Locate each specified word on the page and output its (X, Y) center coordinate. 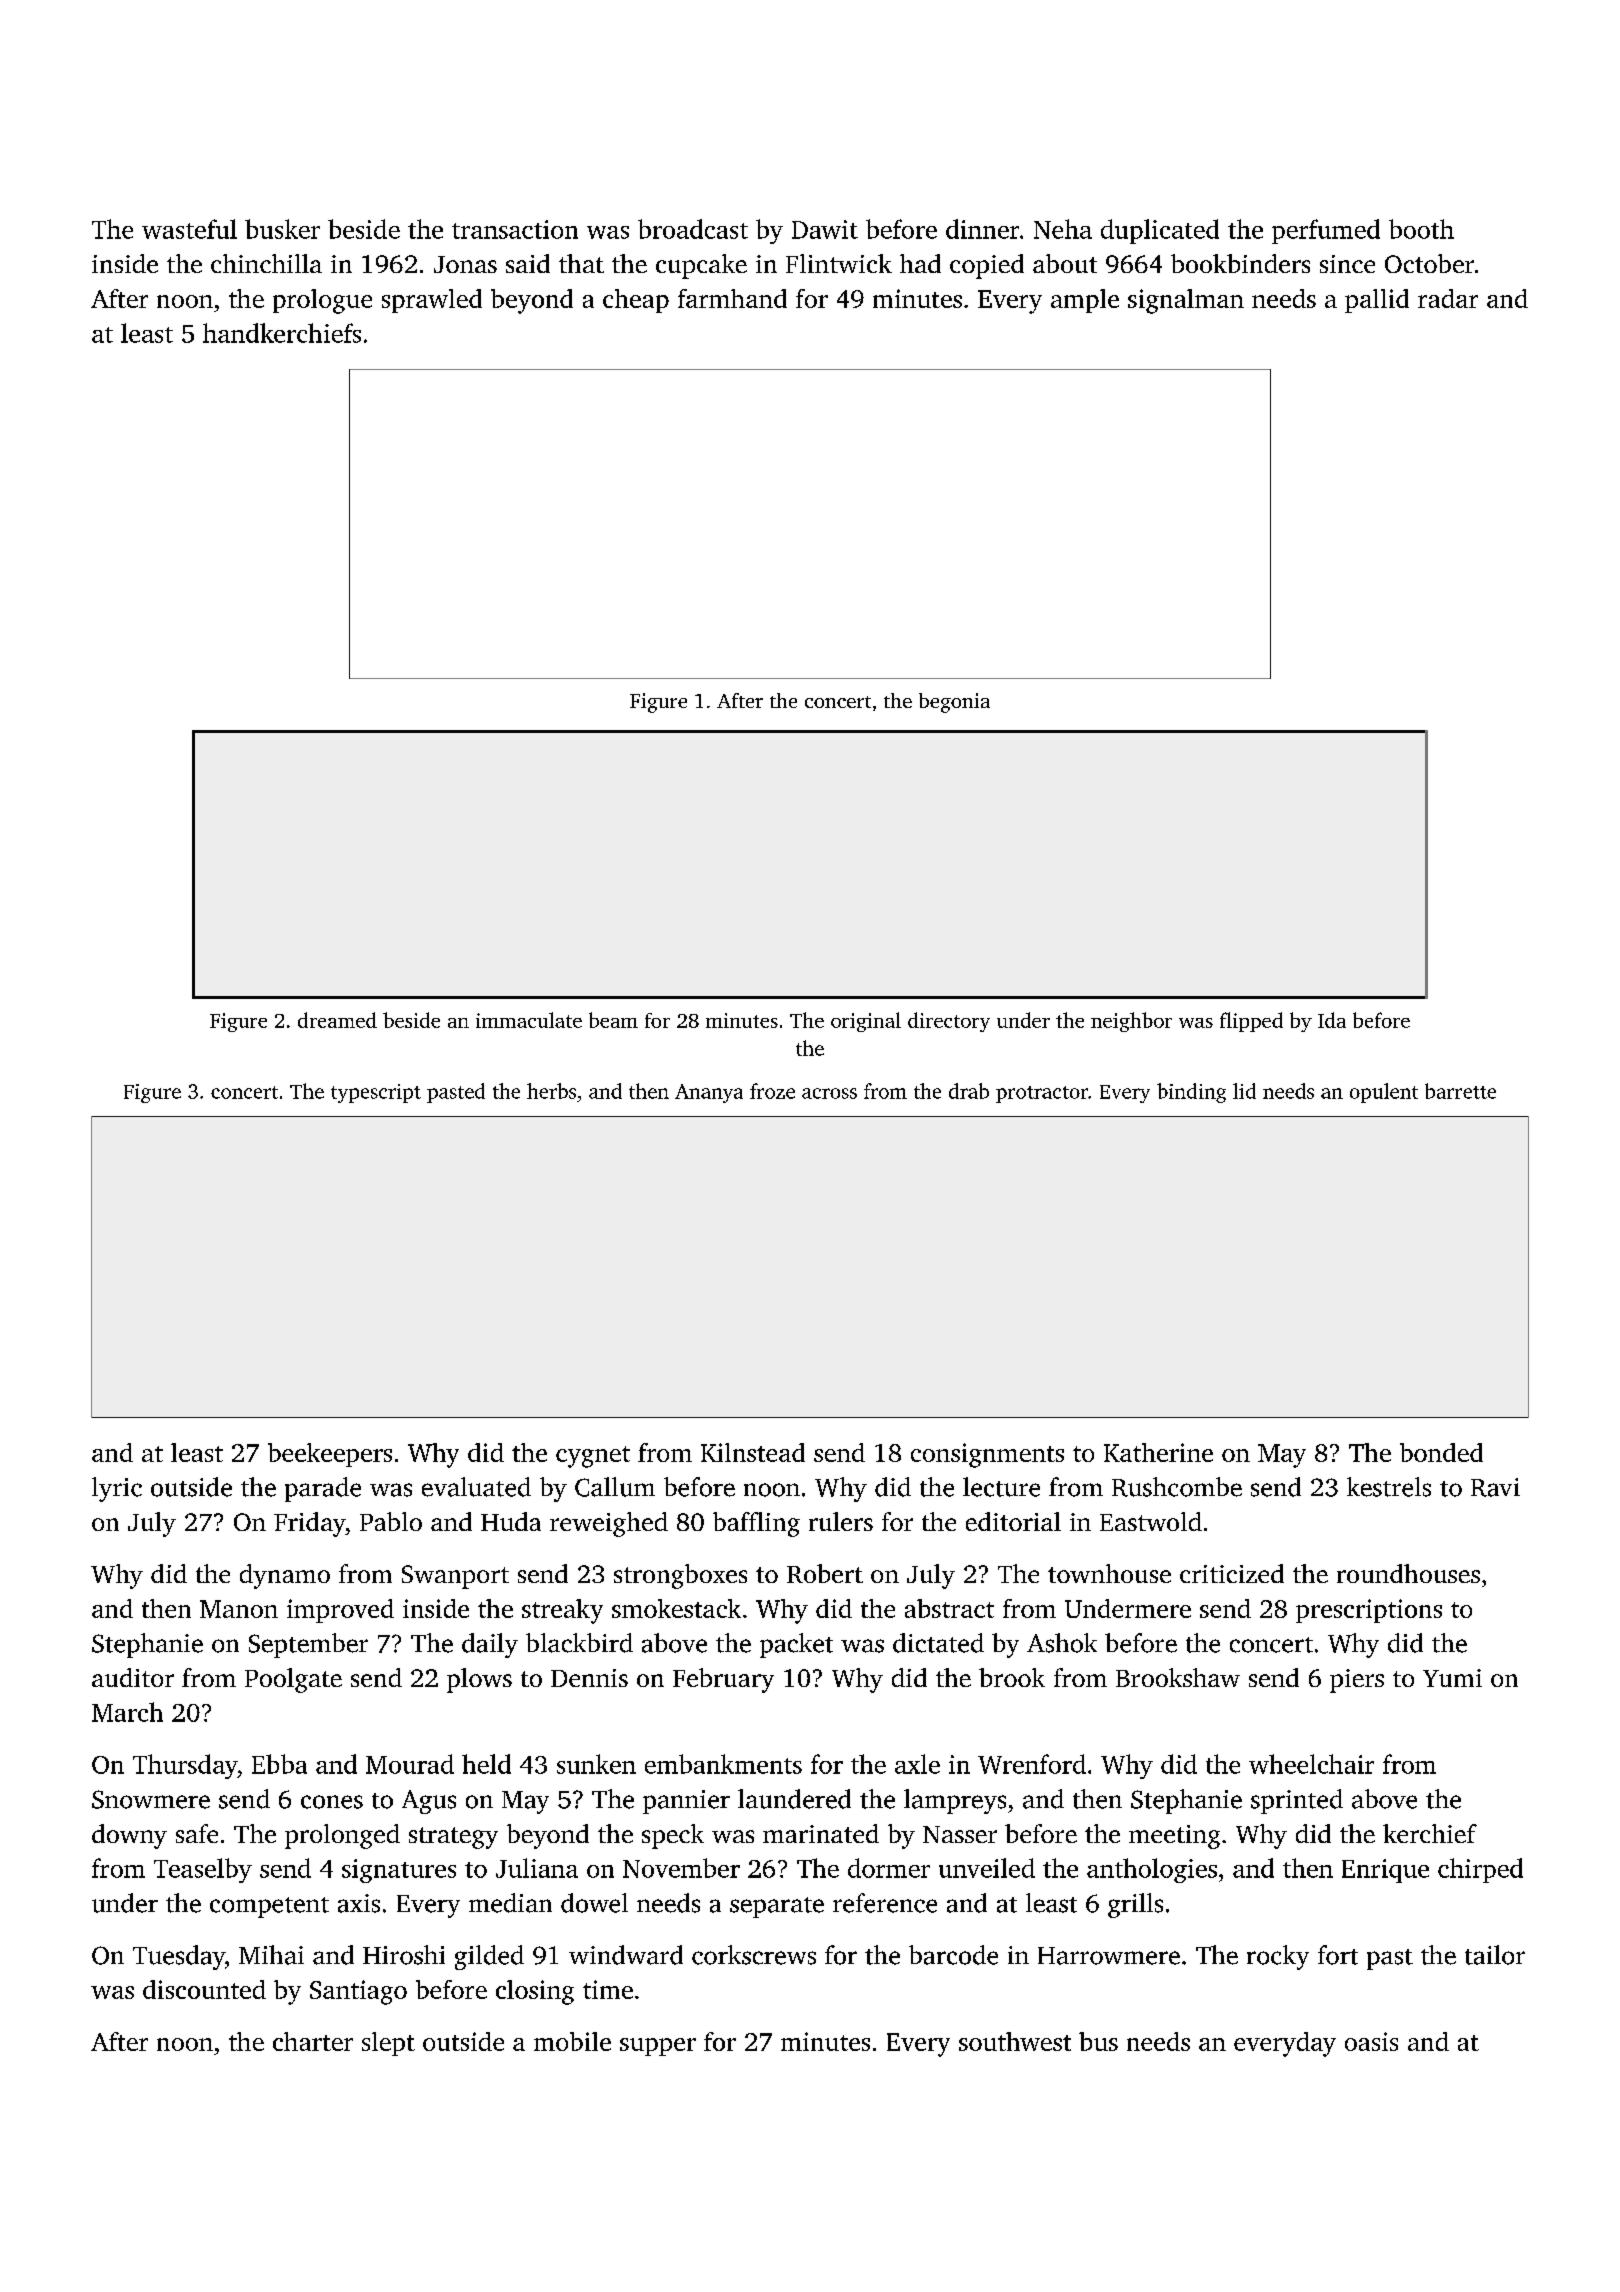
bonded (1441, 1452)
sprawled (432, 301)
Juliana (537, 1868)
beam (613, 1020)
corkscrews (754, 1955)
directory (949, 1022)
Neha (1063, 229)
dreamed (337, 1020)
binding (1191, 1093)
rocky (1278, 1957)
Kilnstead (753, 1452)
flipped (1251, 1022)
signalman (1186, 301)
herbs (551, 1091)
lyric (117, 1489)
